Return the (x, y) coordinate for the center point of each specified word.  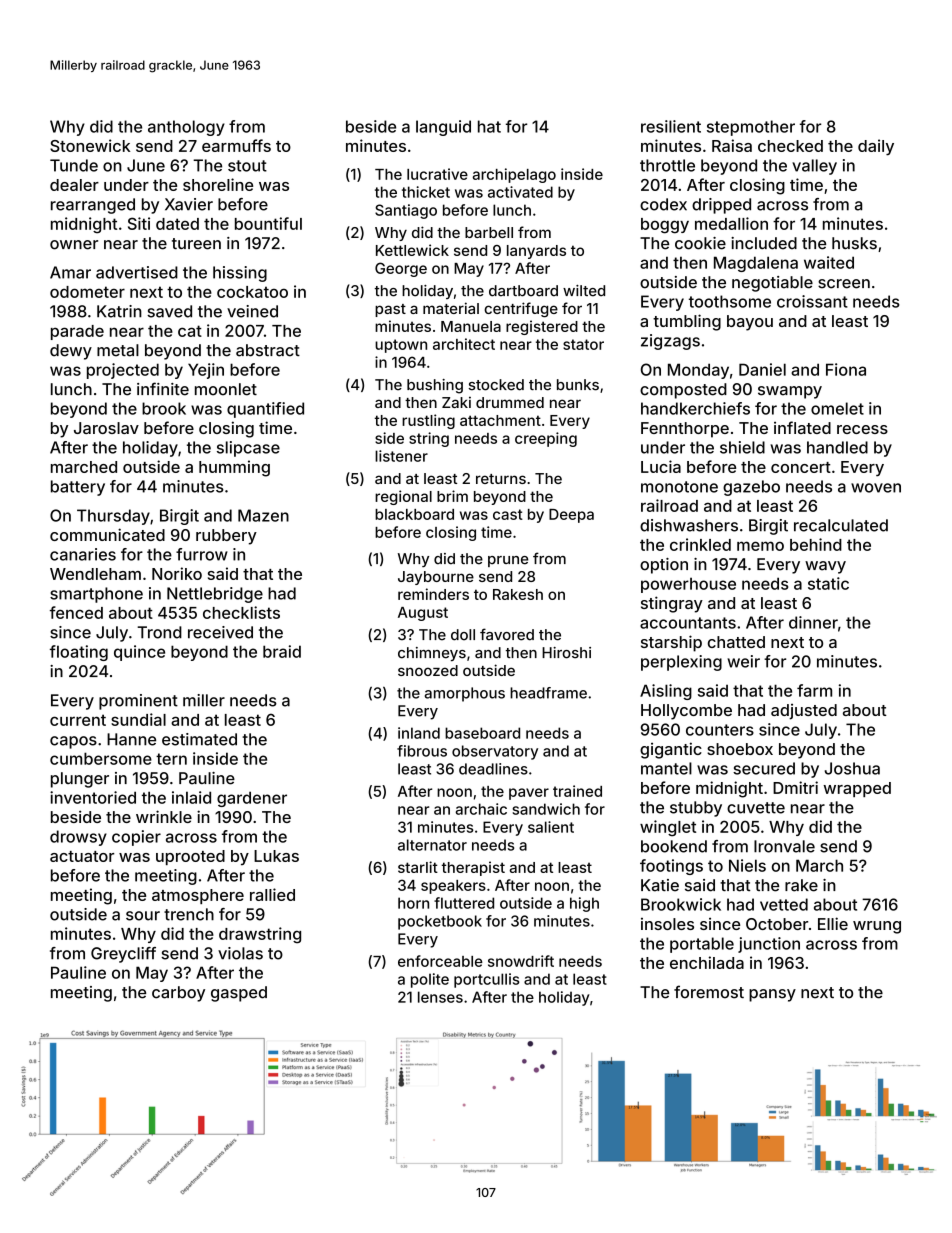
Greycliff (123, 955)
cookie (700, 243)
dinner (813, 622)
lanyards (536, 252)
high (584, 904)
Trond (159, 632)
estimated (199, 739)
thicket (426, 192)
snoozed (428, 670)
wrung (877, 927)
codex (663, 204)
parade (77, 332)
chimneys (432, 654)
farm (814, 690)
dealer (74, 185)
